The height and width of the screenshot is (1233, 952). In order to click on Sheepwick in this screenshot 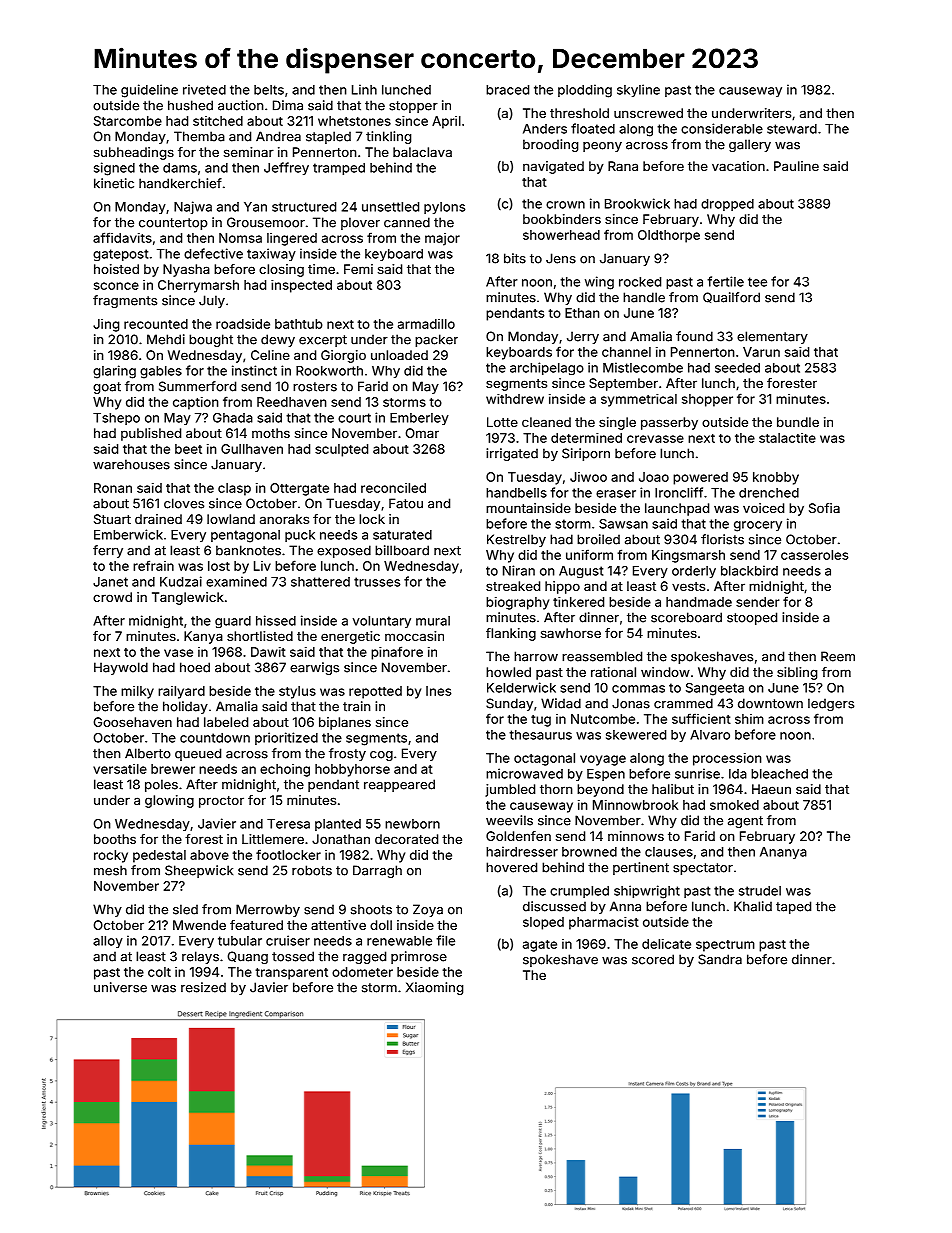, I will do `click(199, 871)`.
